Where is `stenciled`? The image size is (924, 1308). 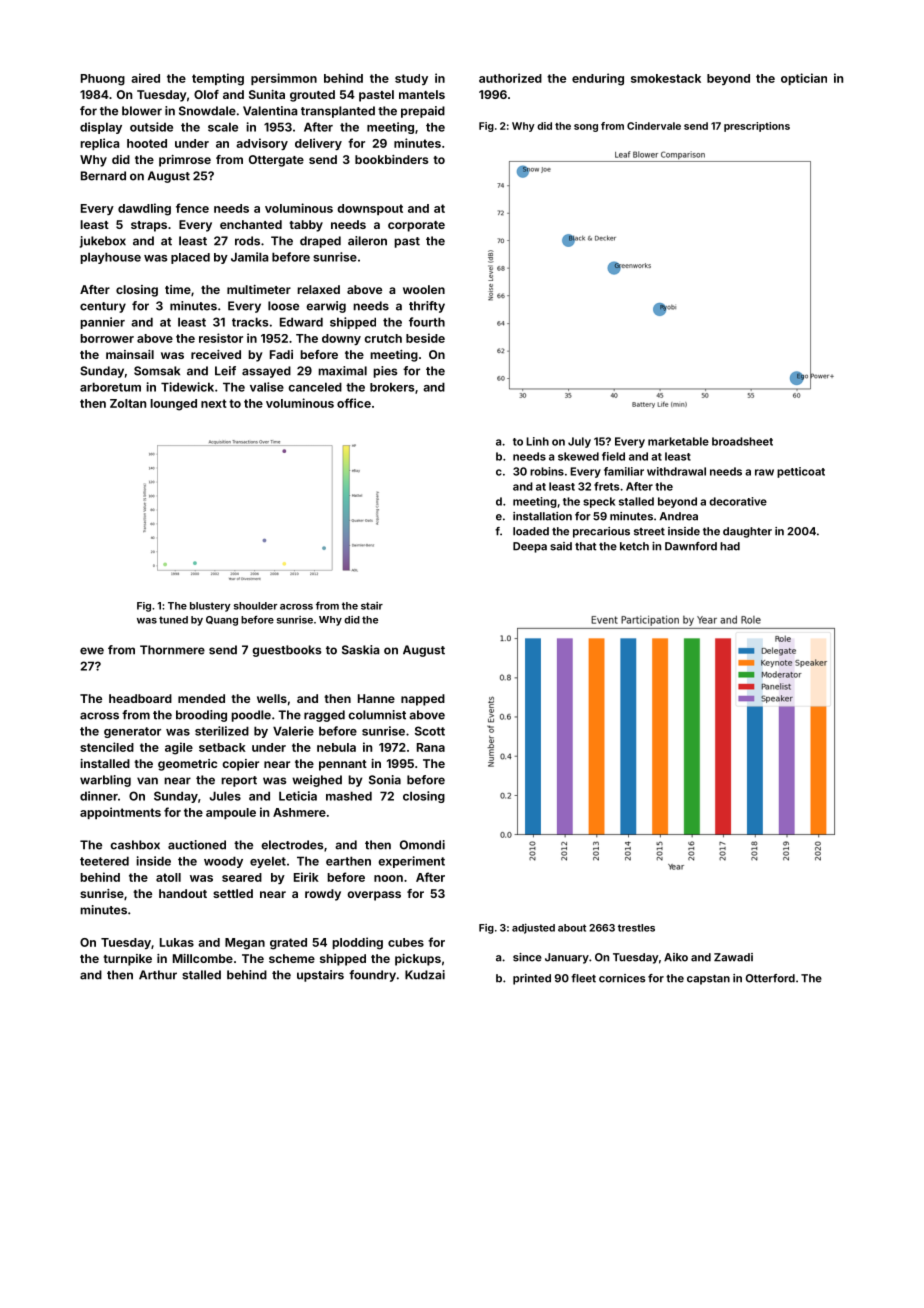 stenciled is located at coordinates (107, 747).
